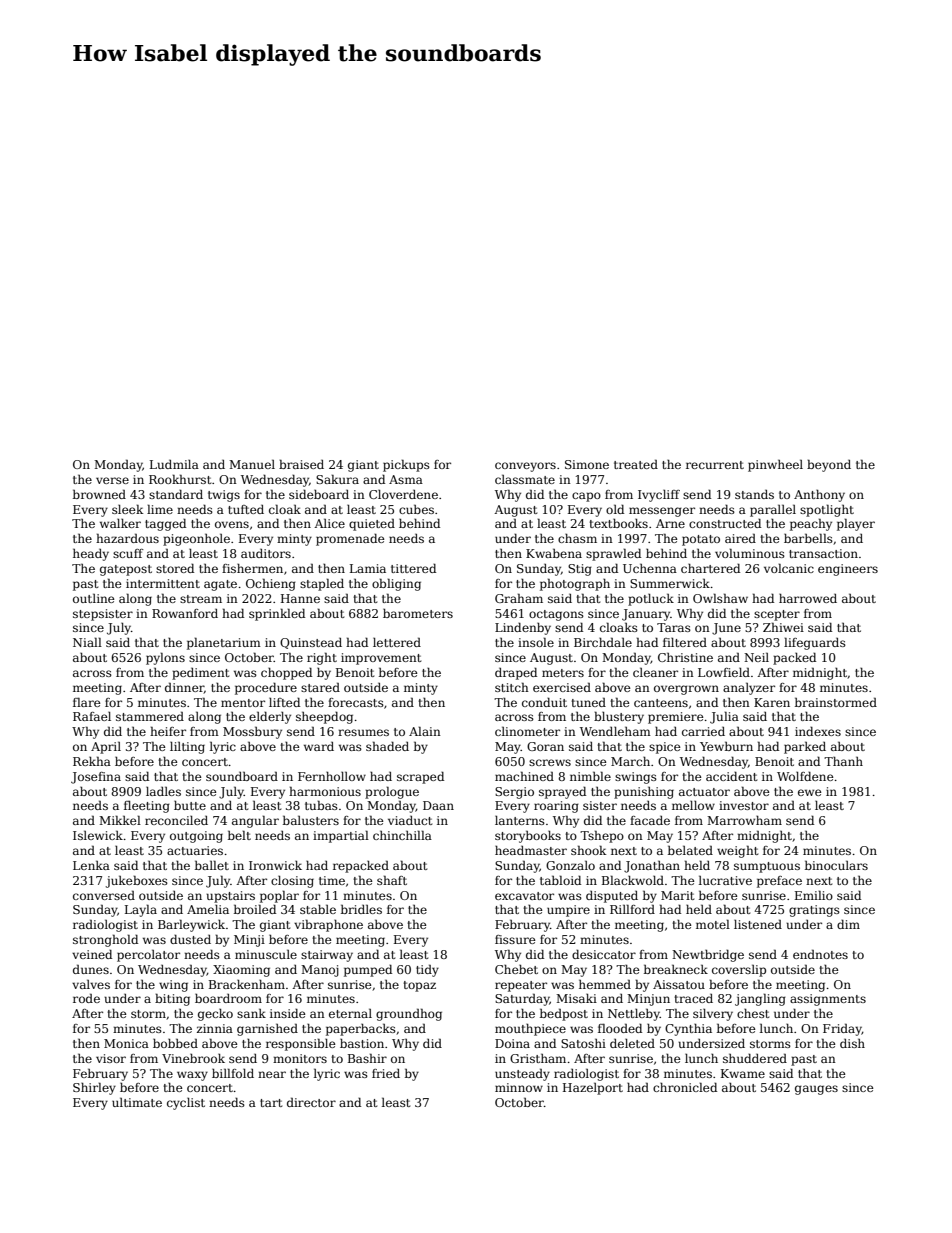  I want to click on gauges, so click(816, 1090).
